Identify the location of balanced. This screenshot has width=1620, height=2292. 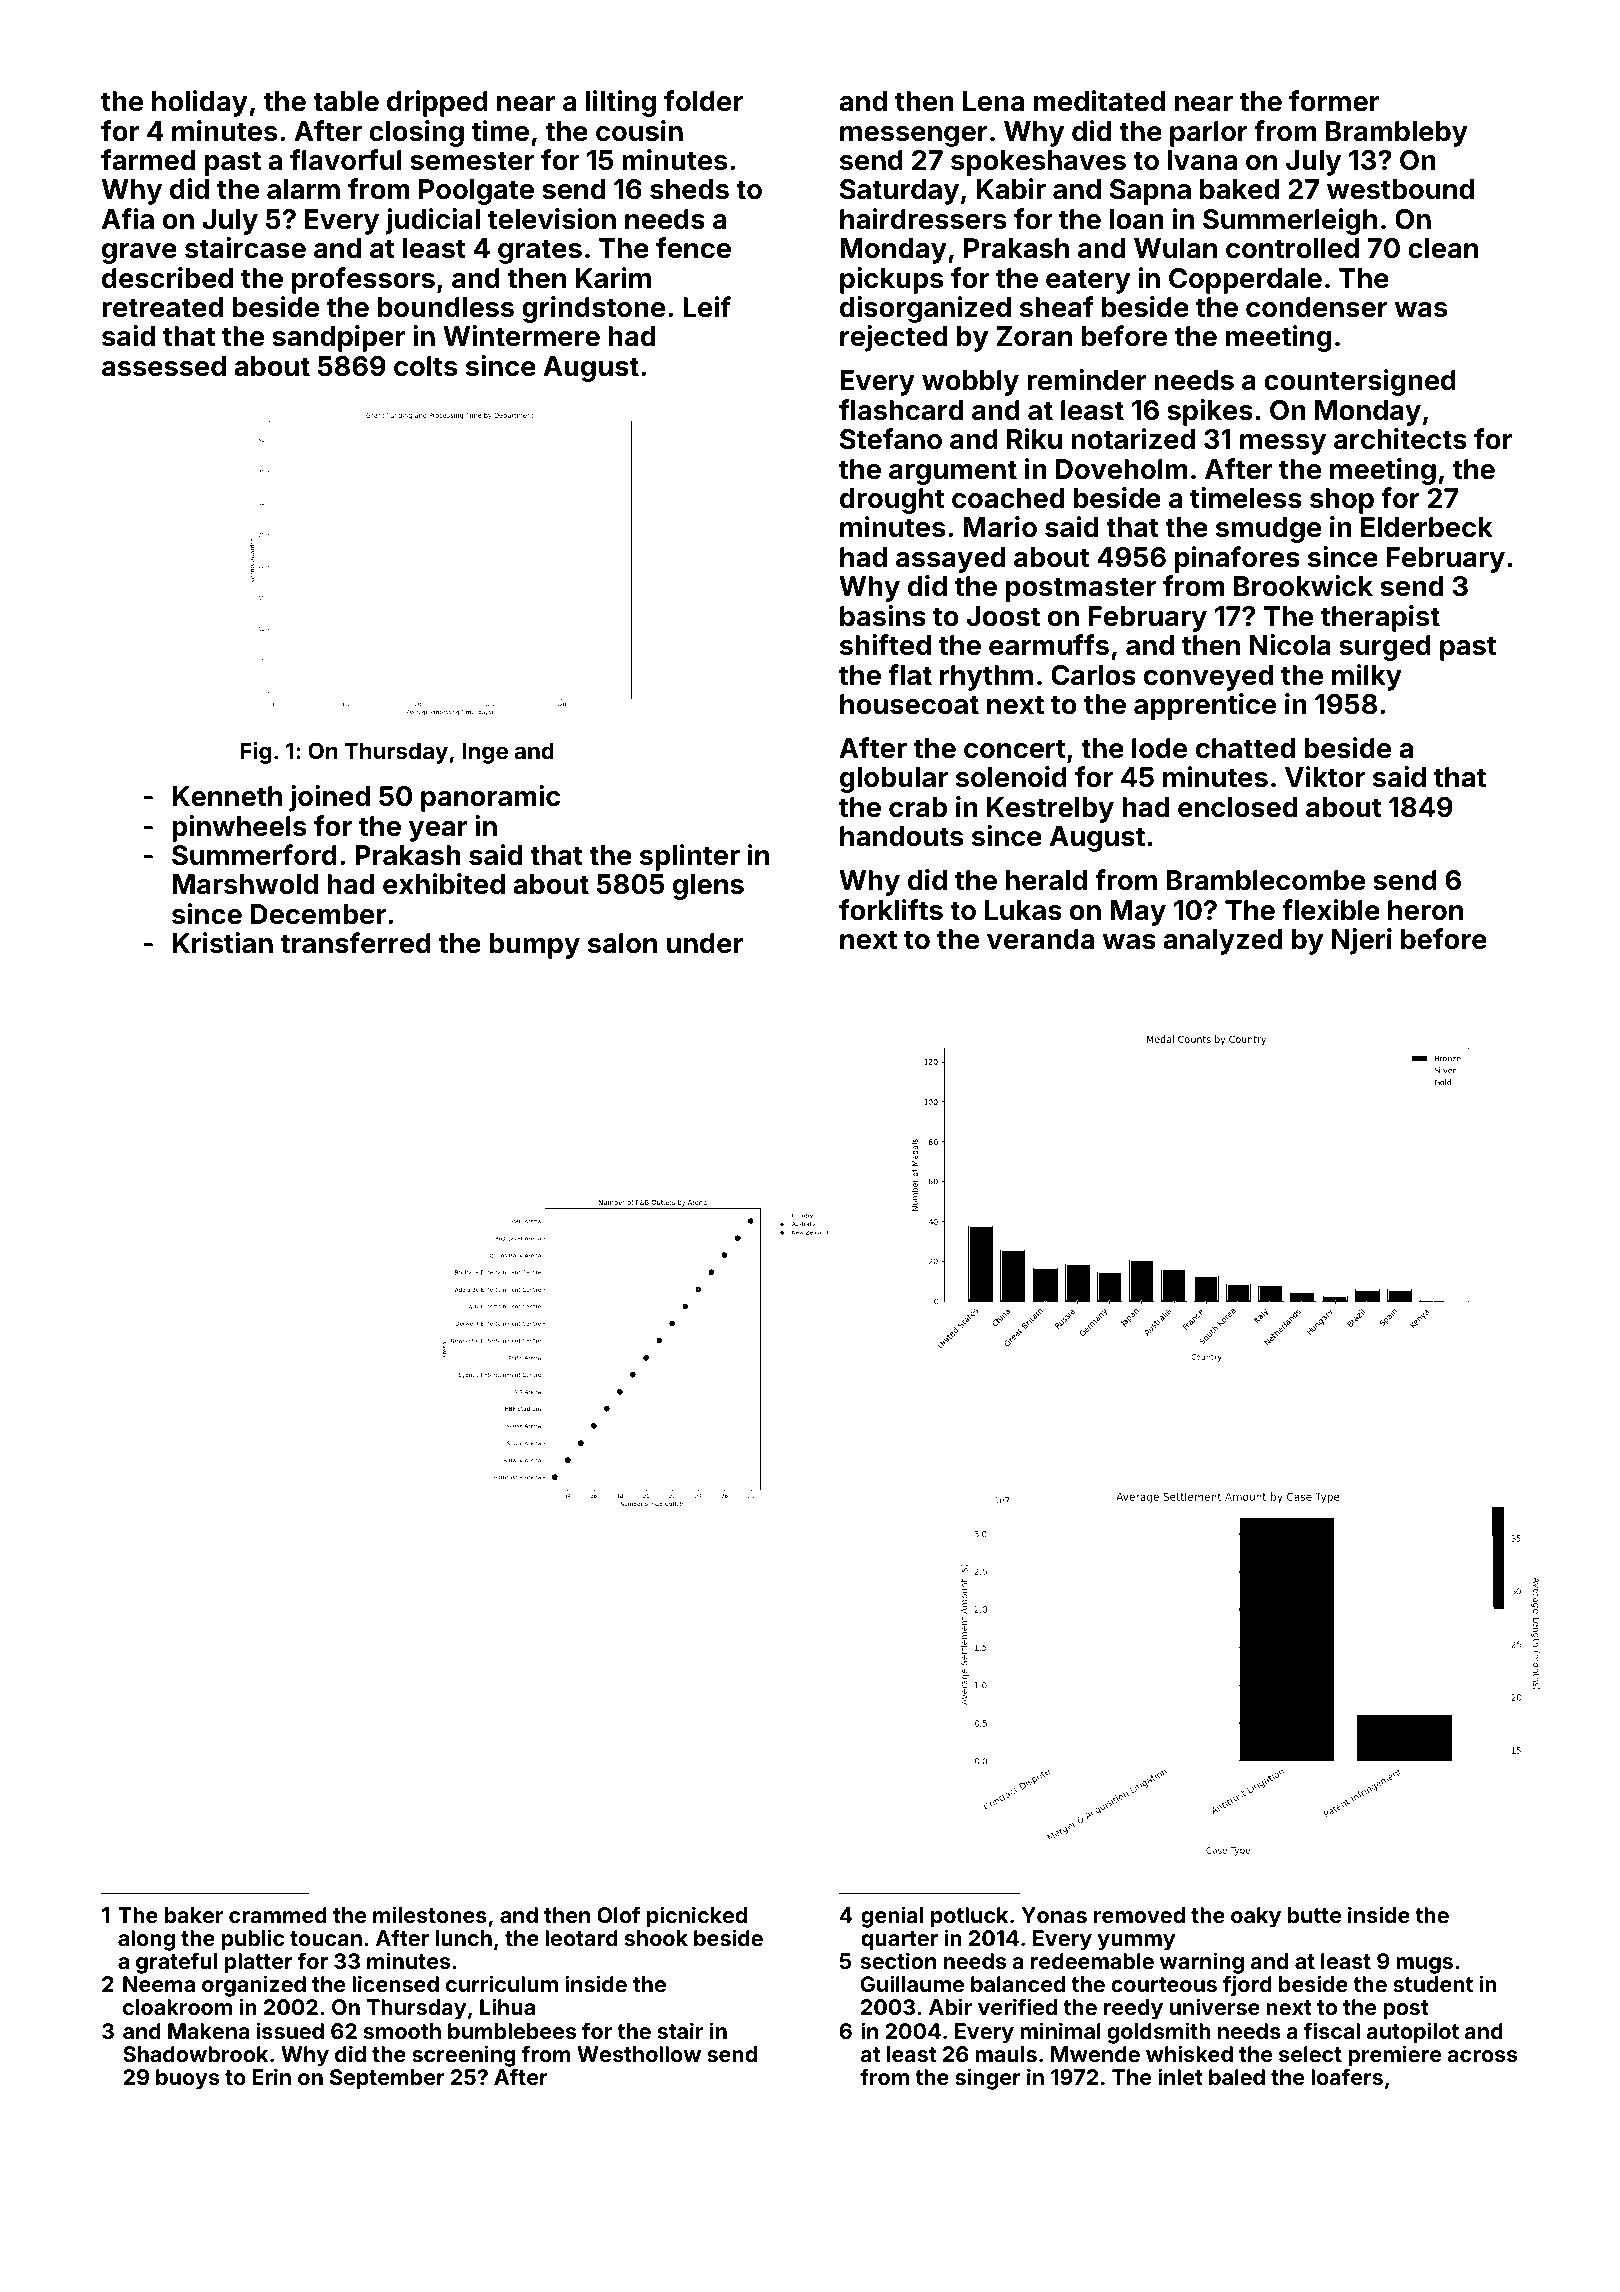
(1018, 1984).
